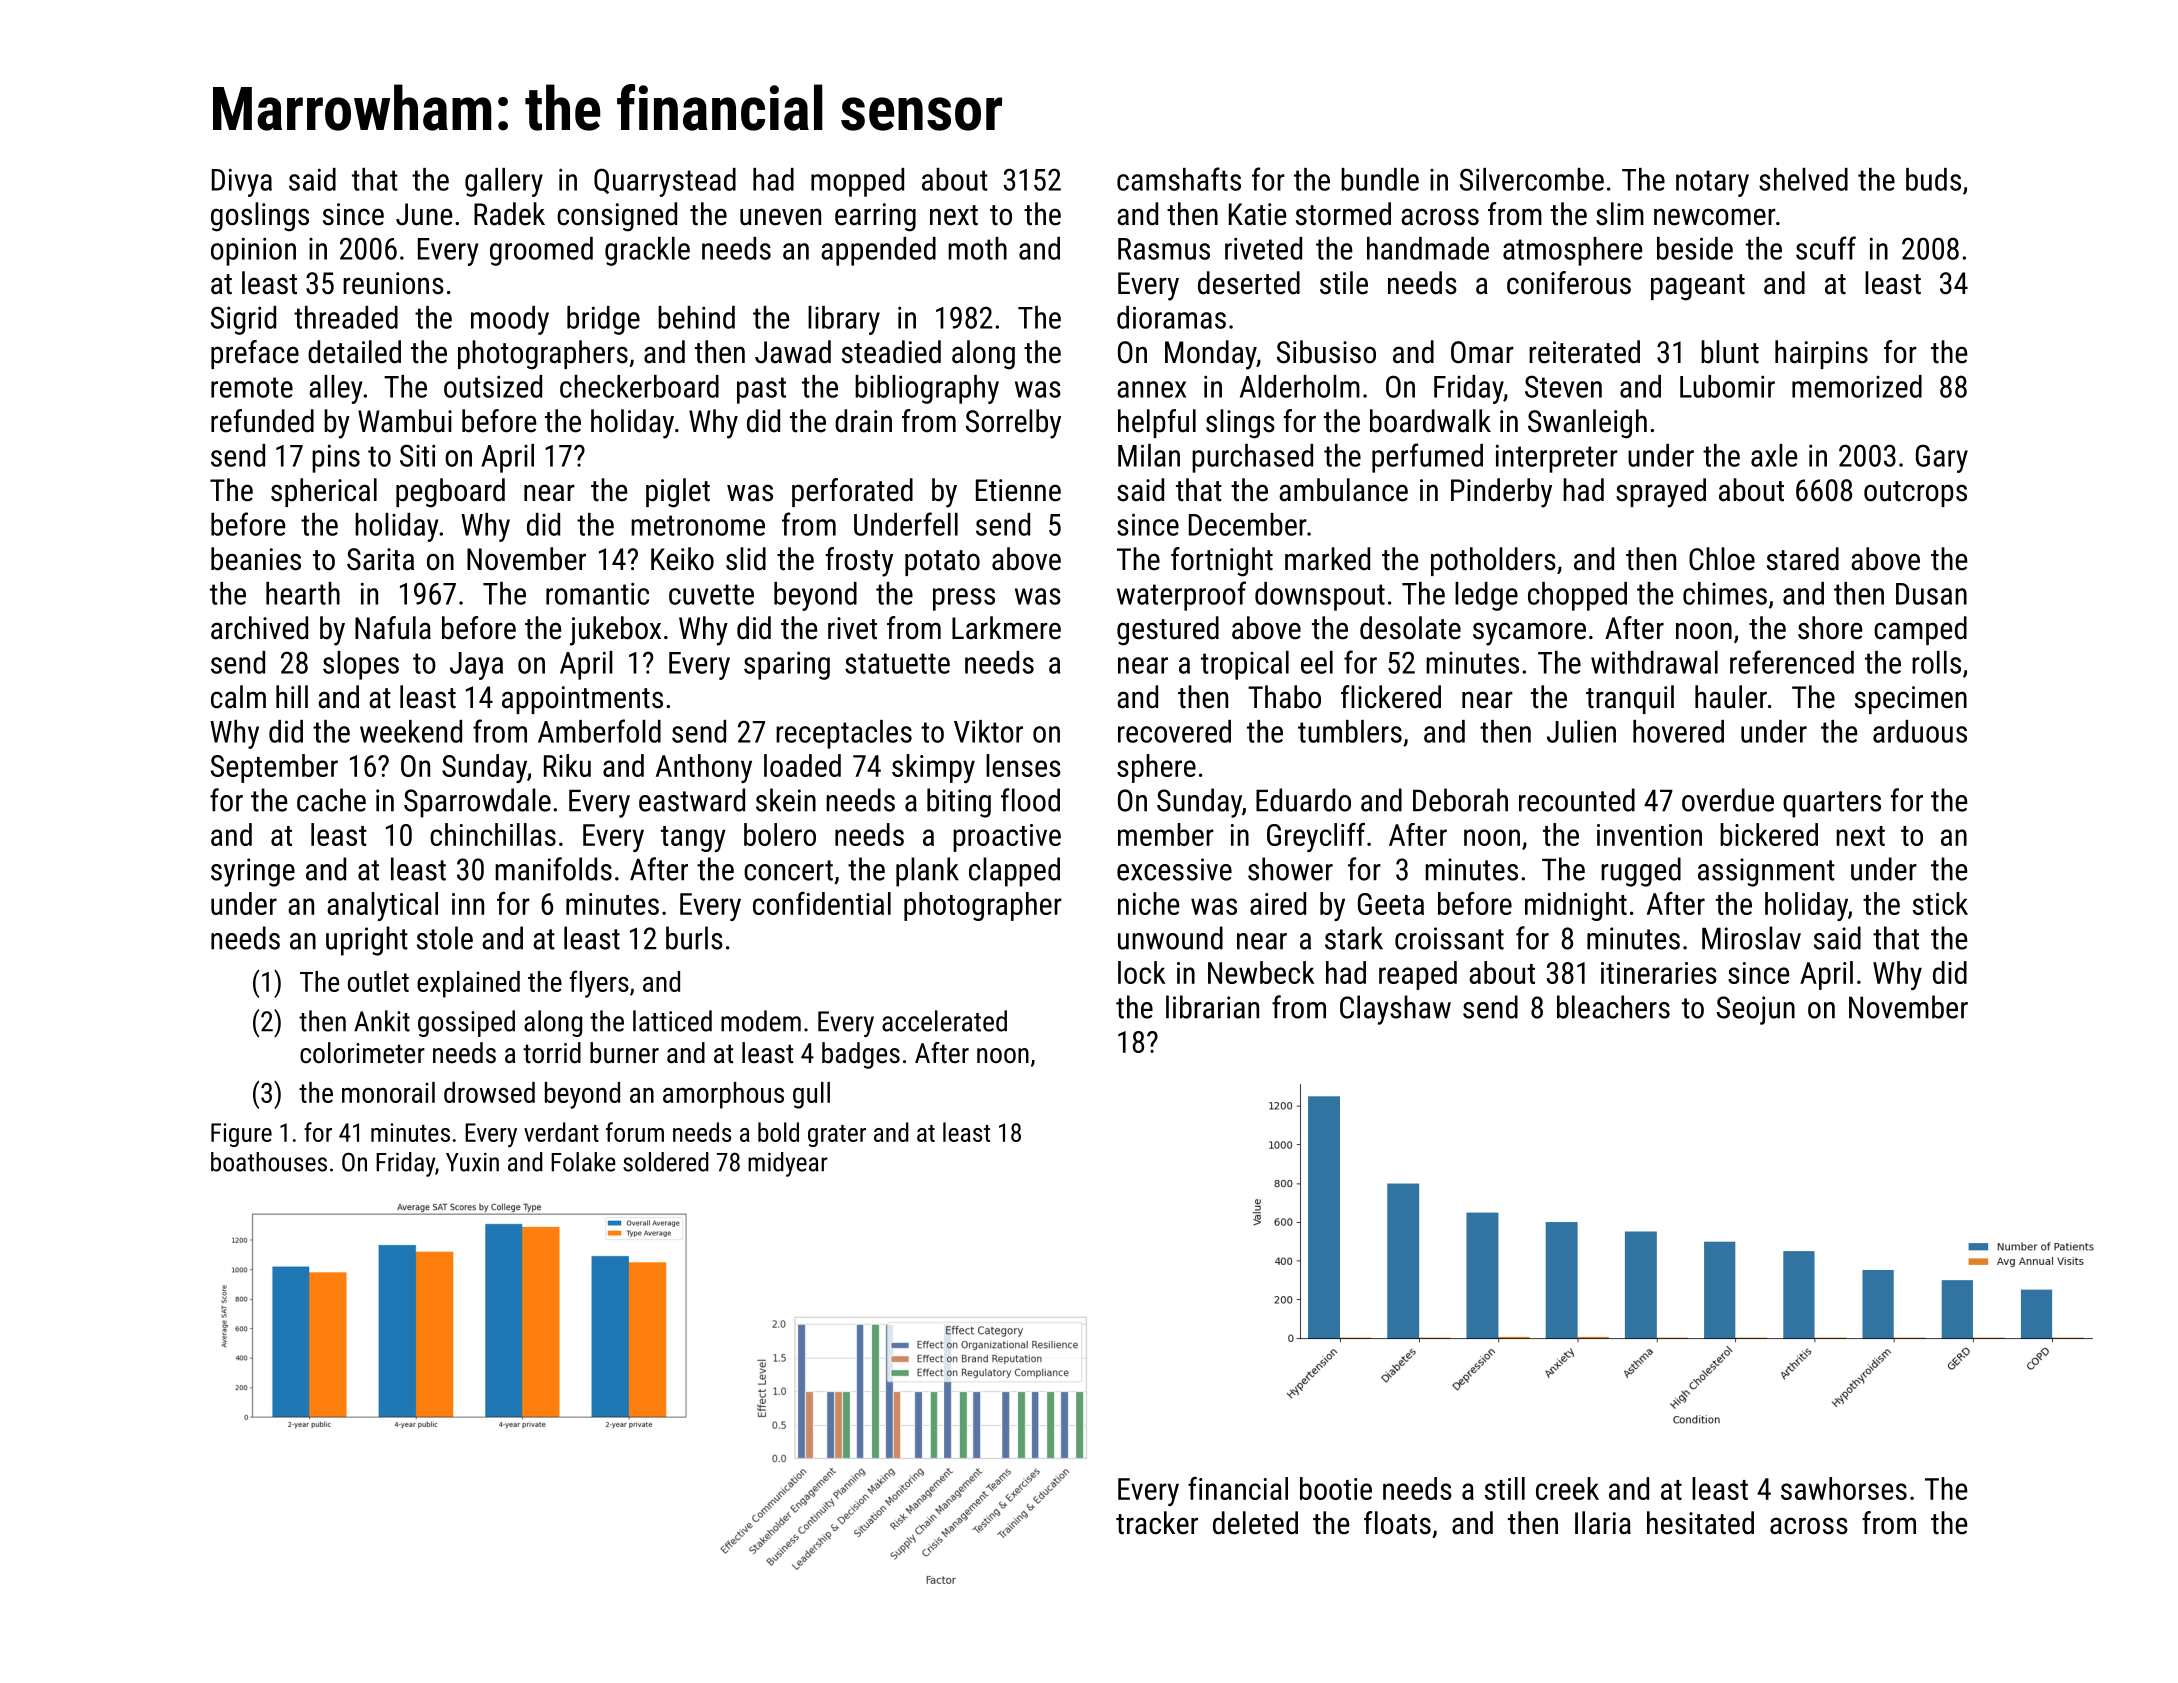  I want to click on hovered, so click(1678, 731).
